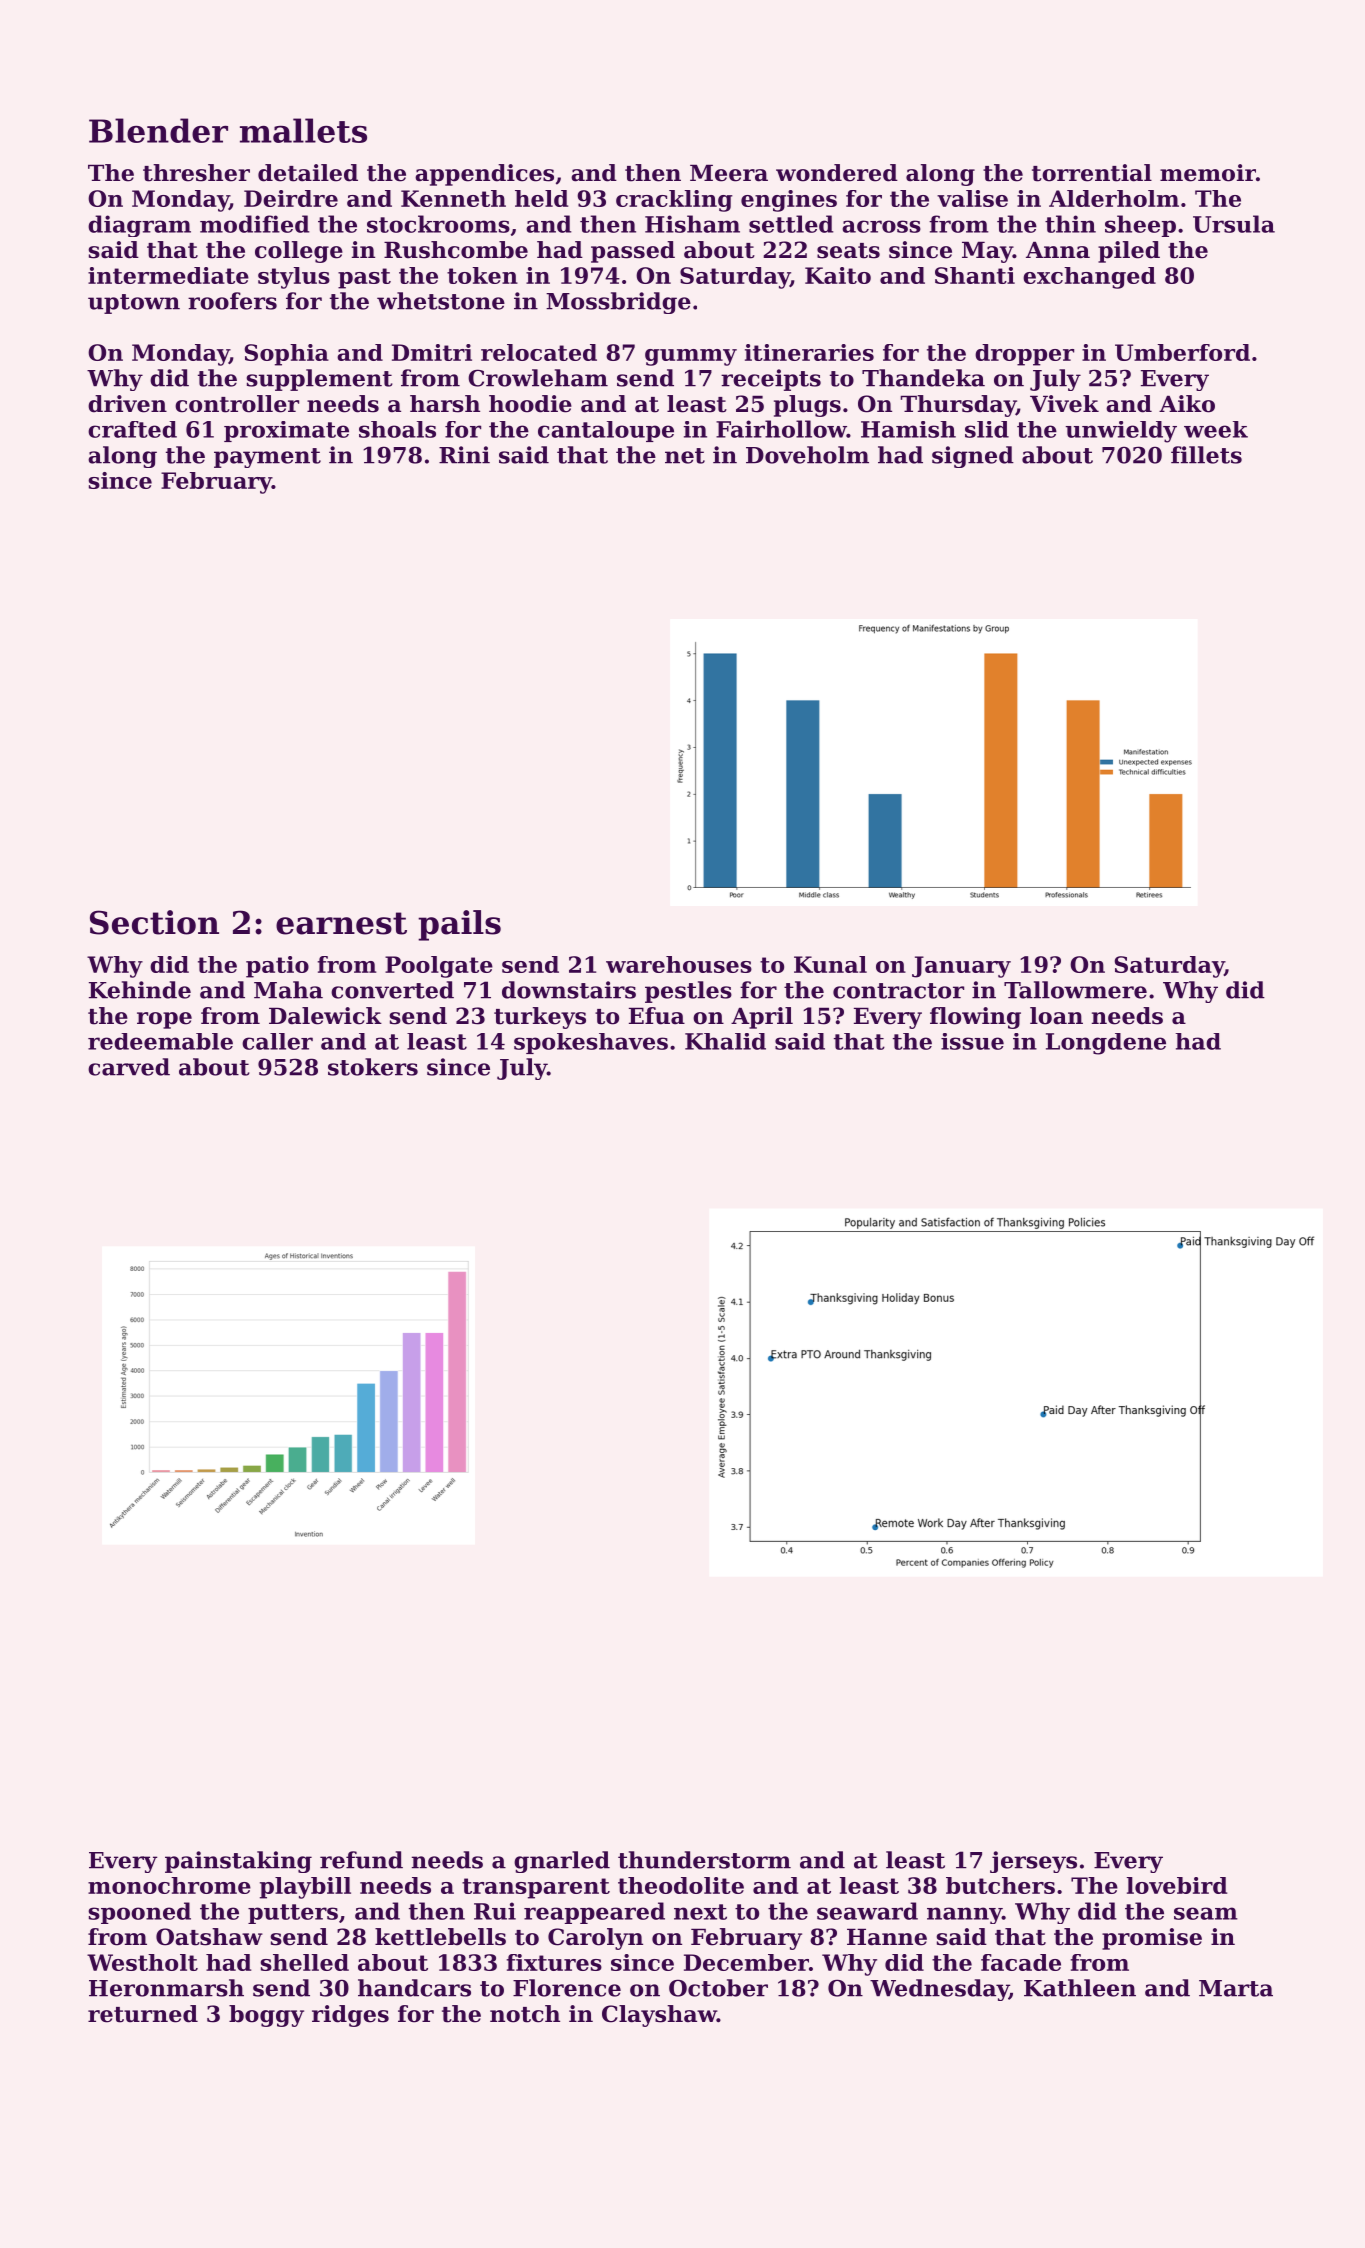  What do you see at coordinates (704, 1860) in the image?
I see `thunderstorm` at bounding box center [704, 1860].
